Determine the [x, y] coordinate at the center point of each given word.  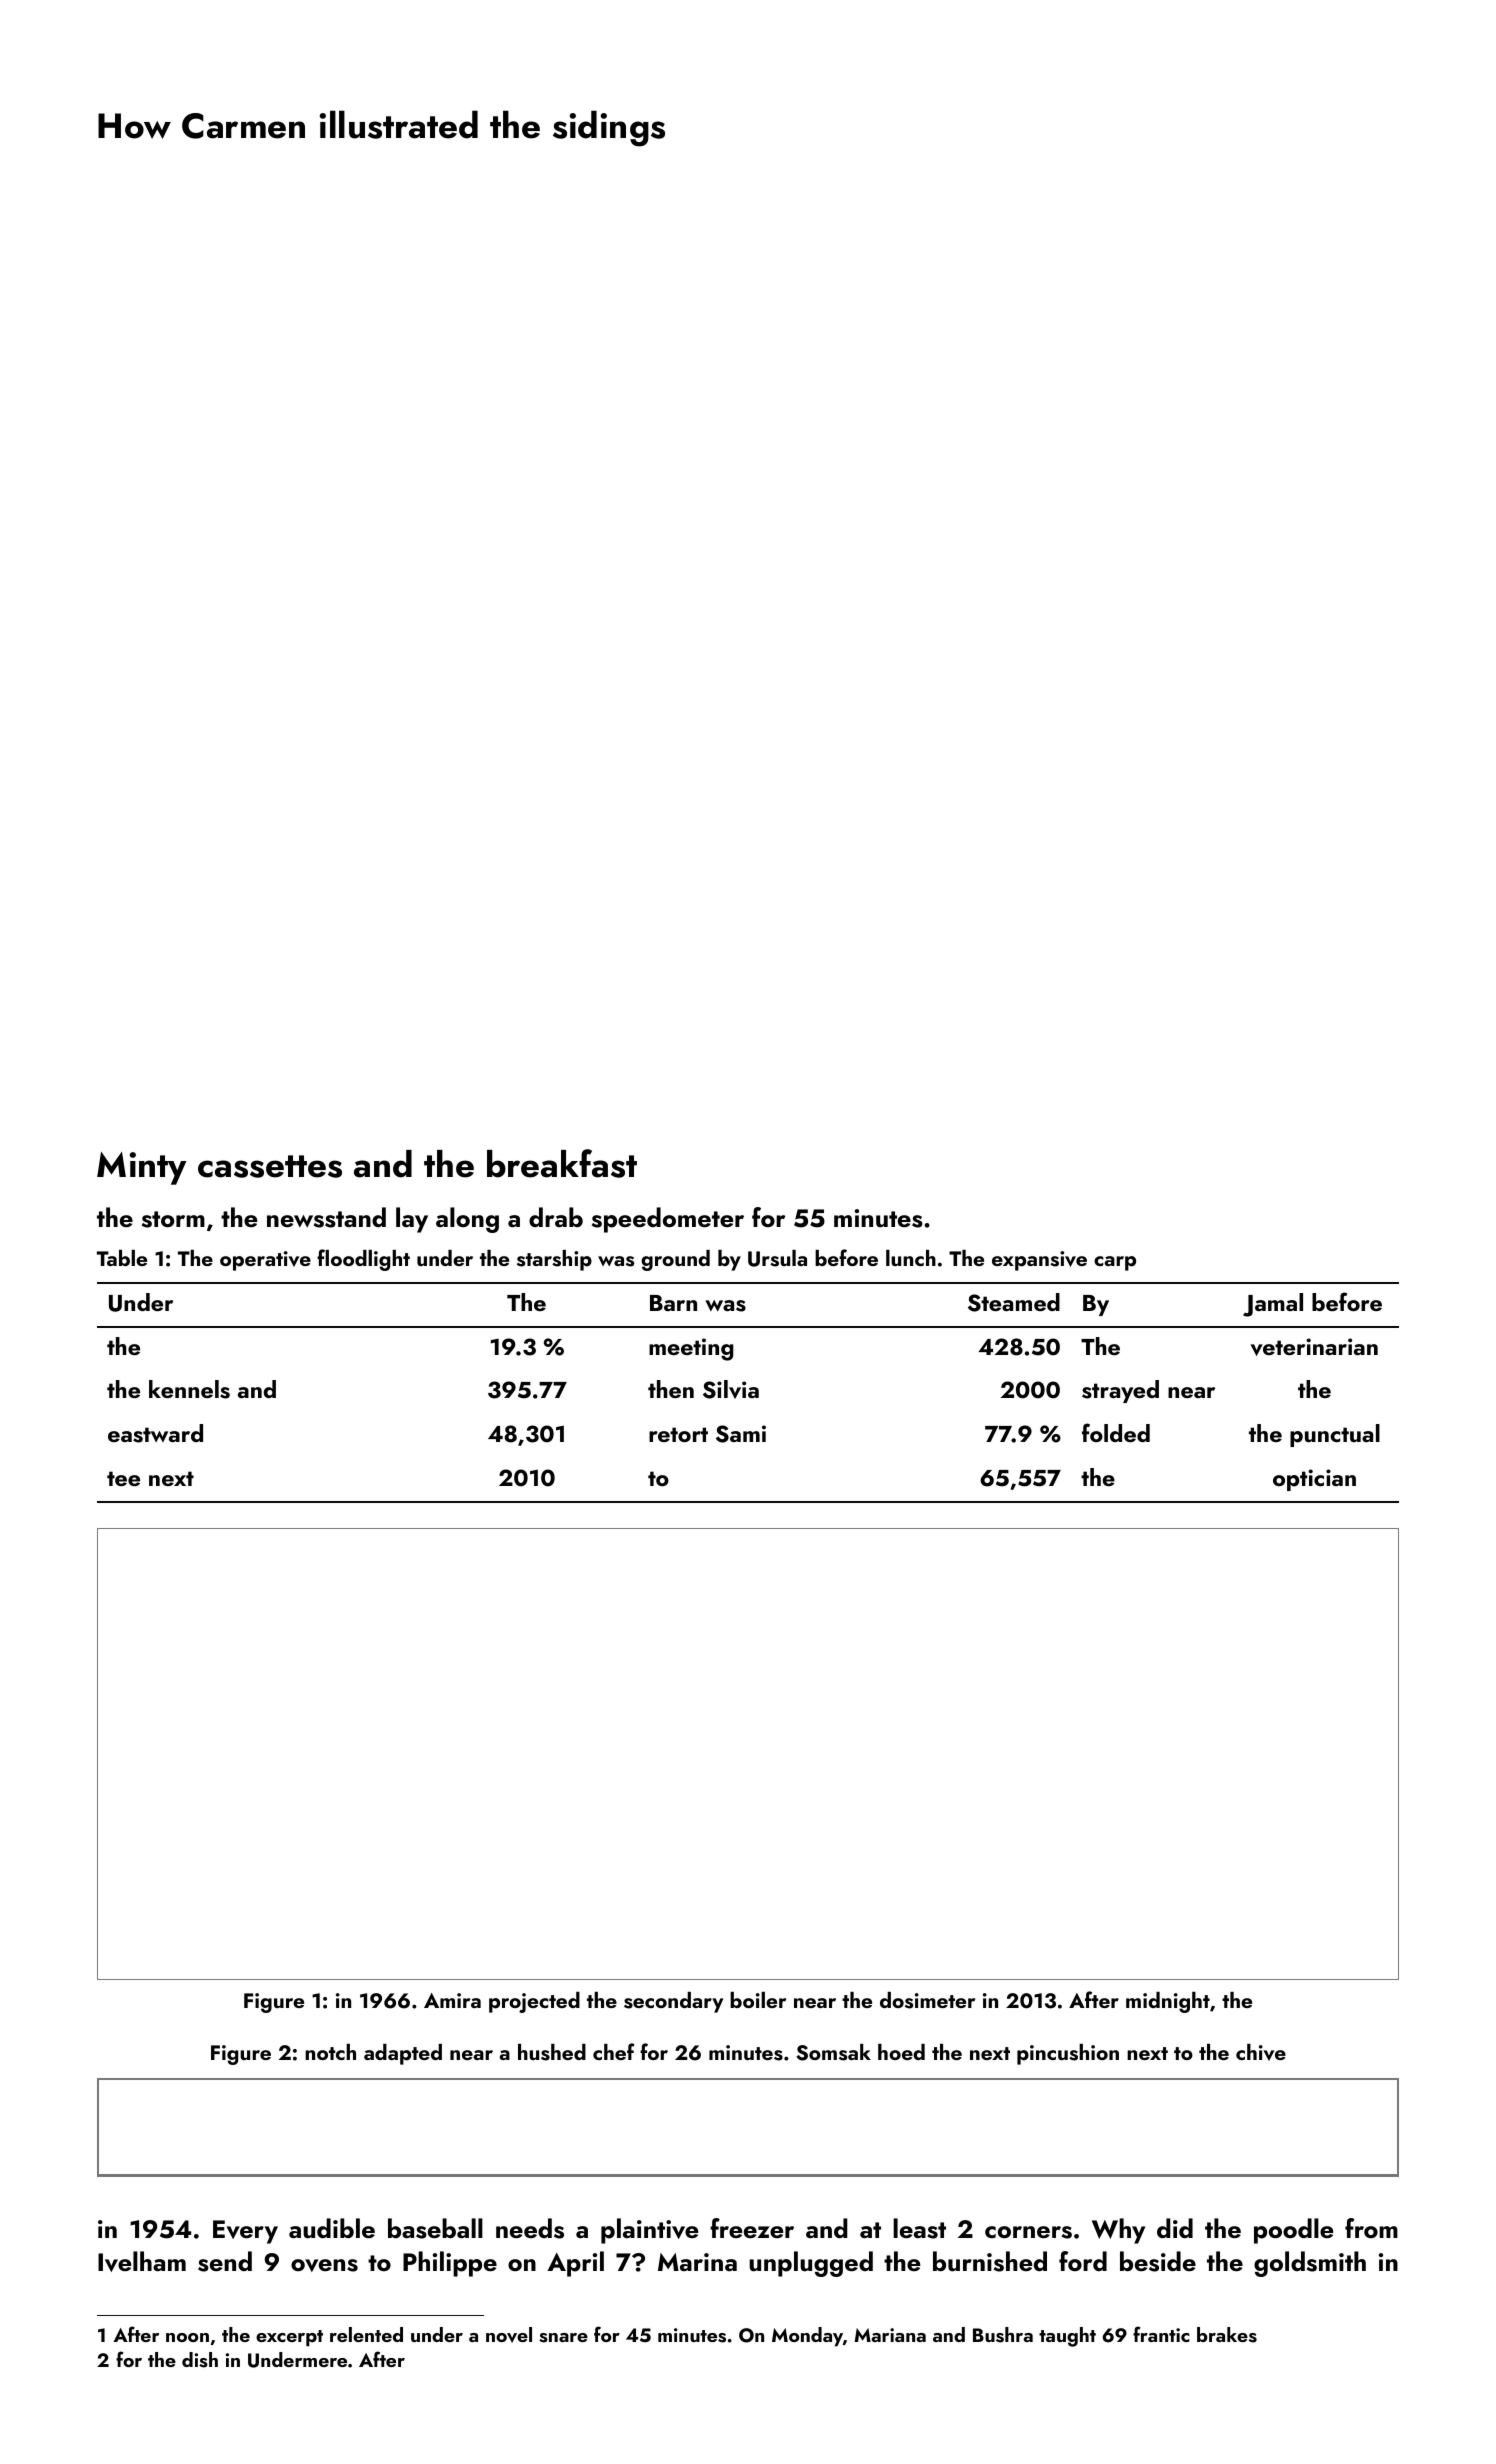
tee [123, 1478]
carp [1115, 1263]
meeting [691, 1349]
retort [678, 1434]
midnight [1168, 2002]
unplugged [811, 2264]
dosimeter [927, 2000]
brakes [1227, 2335]
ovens [324, 2265]
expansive [1039, 1261]
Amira [452, 2000]
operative [265, 1261]
